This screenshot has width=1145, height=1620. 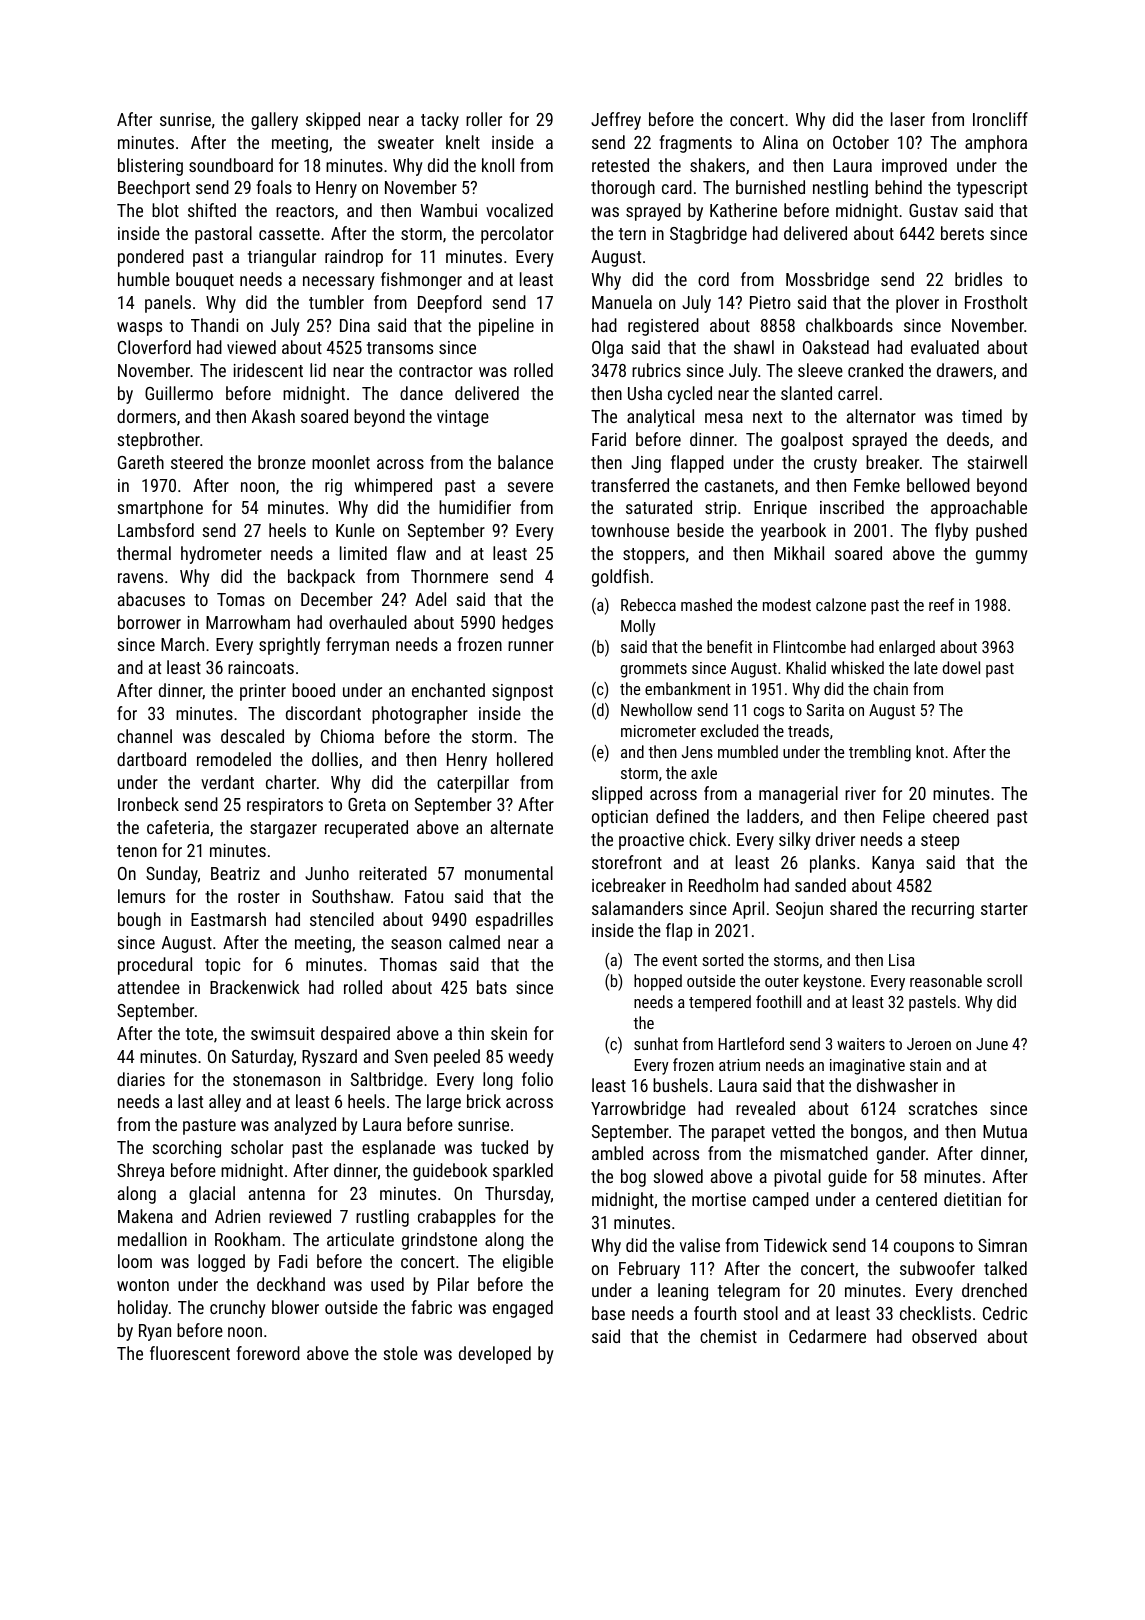 I want to click on Adrien, so click(x=237, y=1216).
